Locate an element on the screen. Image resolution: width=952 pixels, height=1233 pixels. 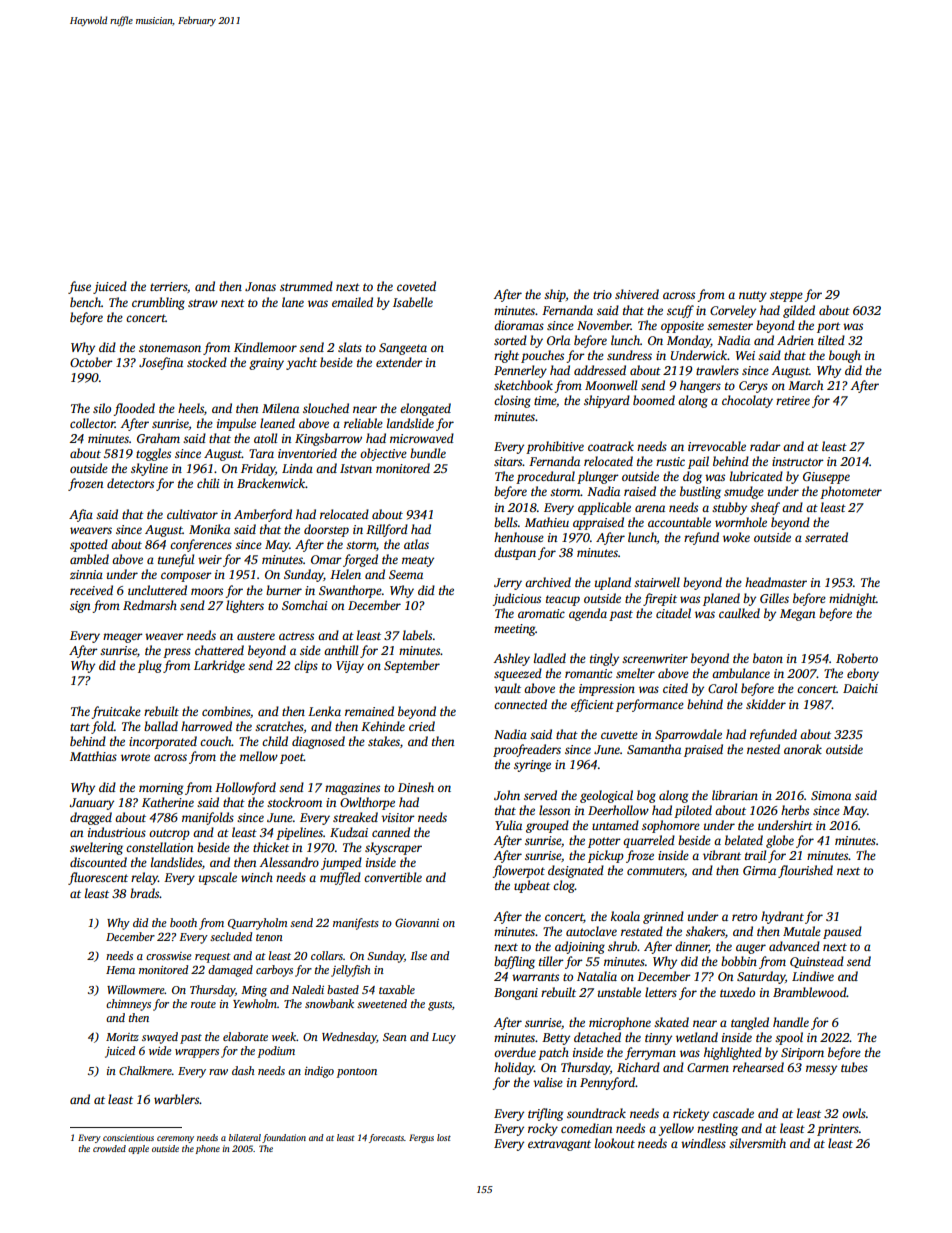
outcrop is located at coordinates (169, 834).
